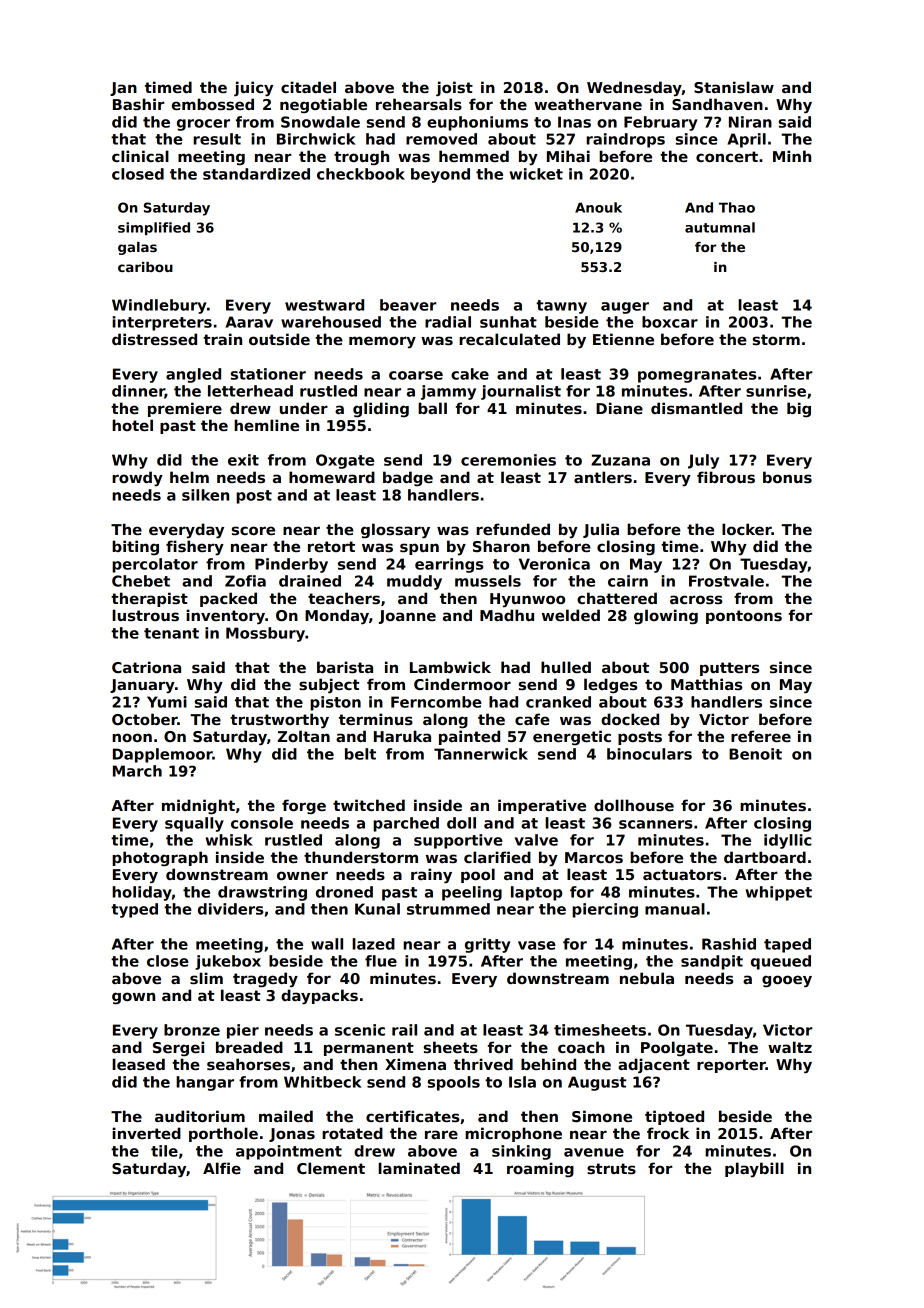  What do you see at coordinates (619, 408) in the screenshot?
I see `Diane` at bounding box center [619, 408].
